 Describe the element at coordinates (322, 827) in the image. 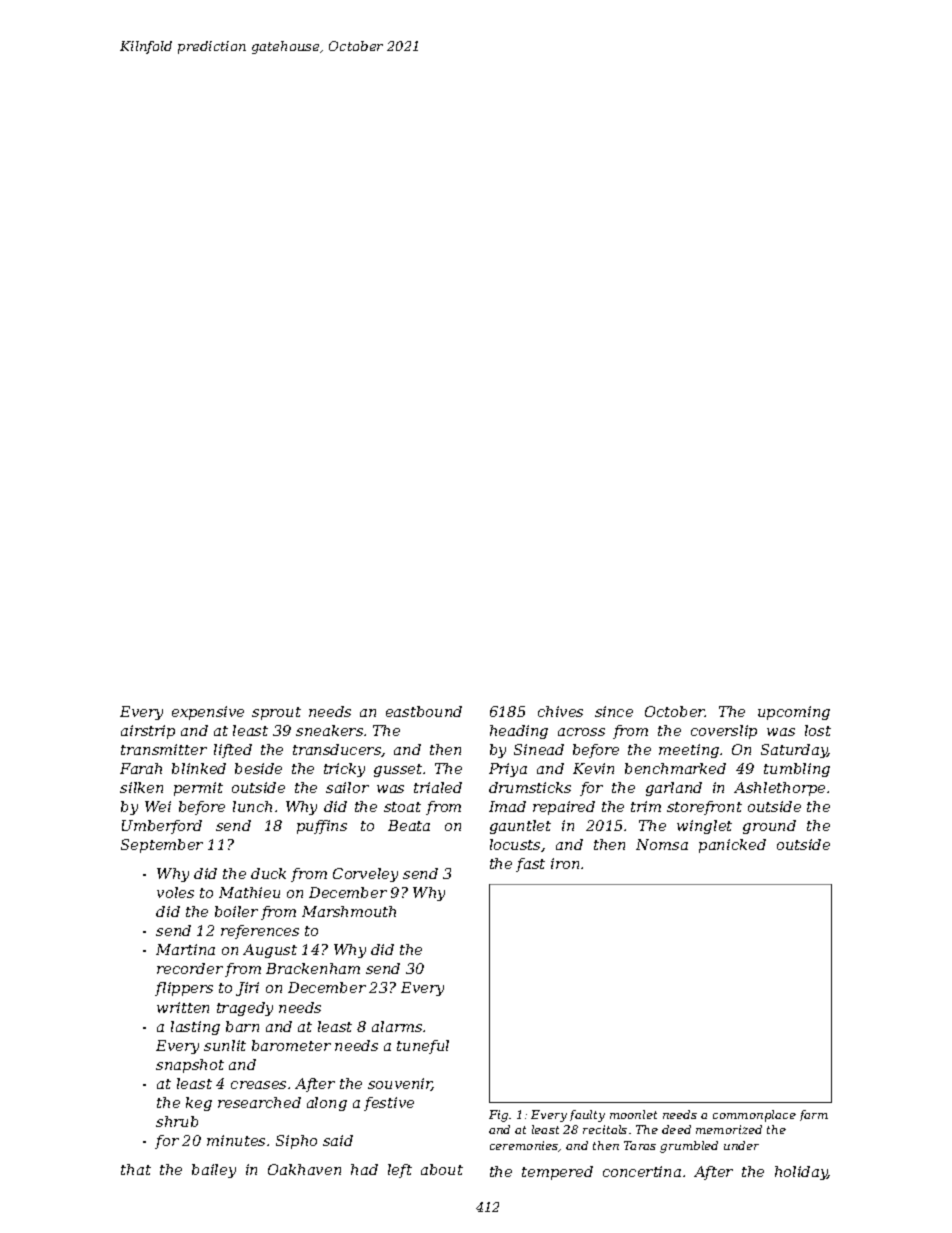

I see `puffins` at that location.
